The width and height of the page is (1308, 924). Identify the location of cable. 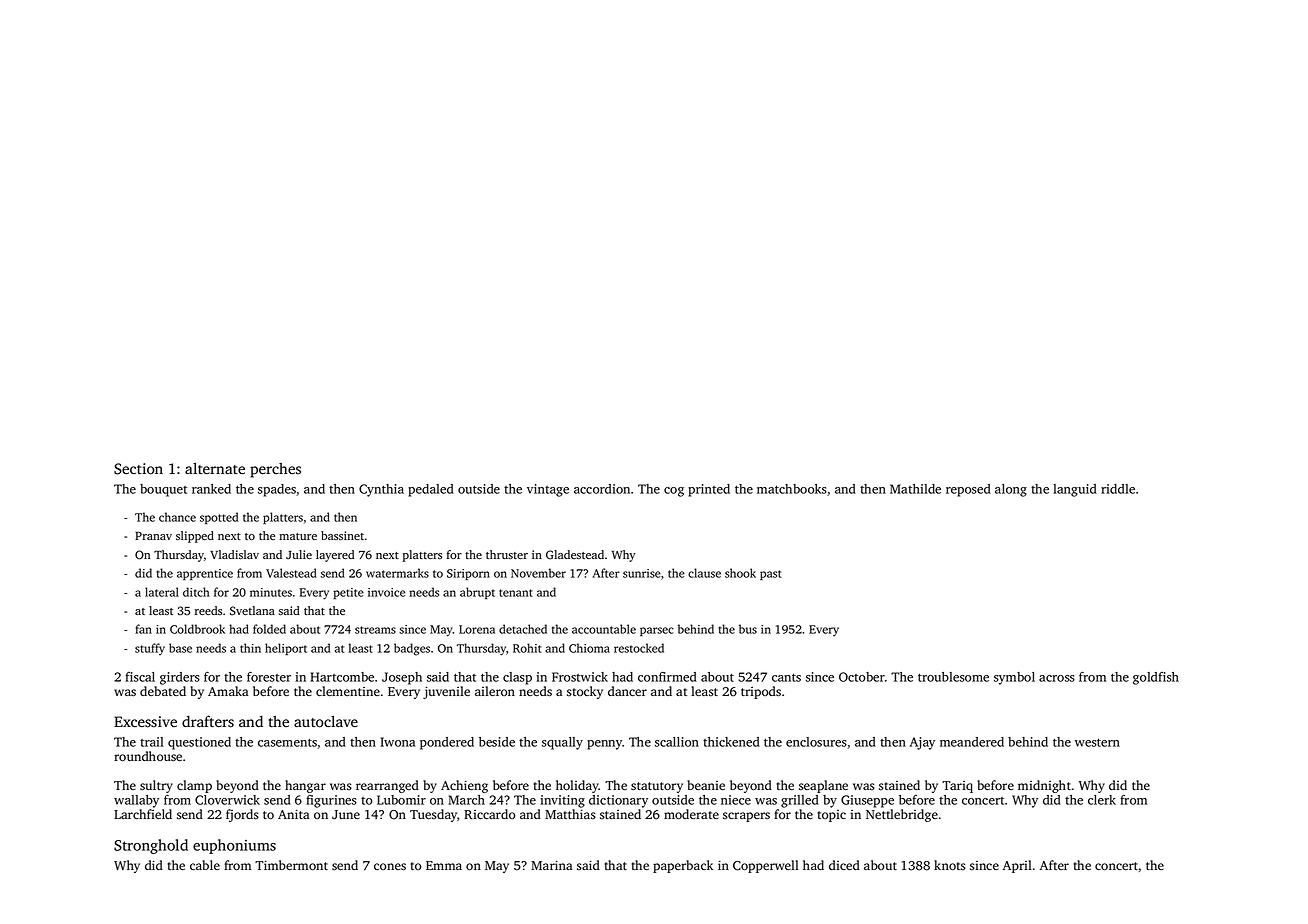
(205, 865).
